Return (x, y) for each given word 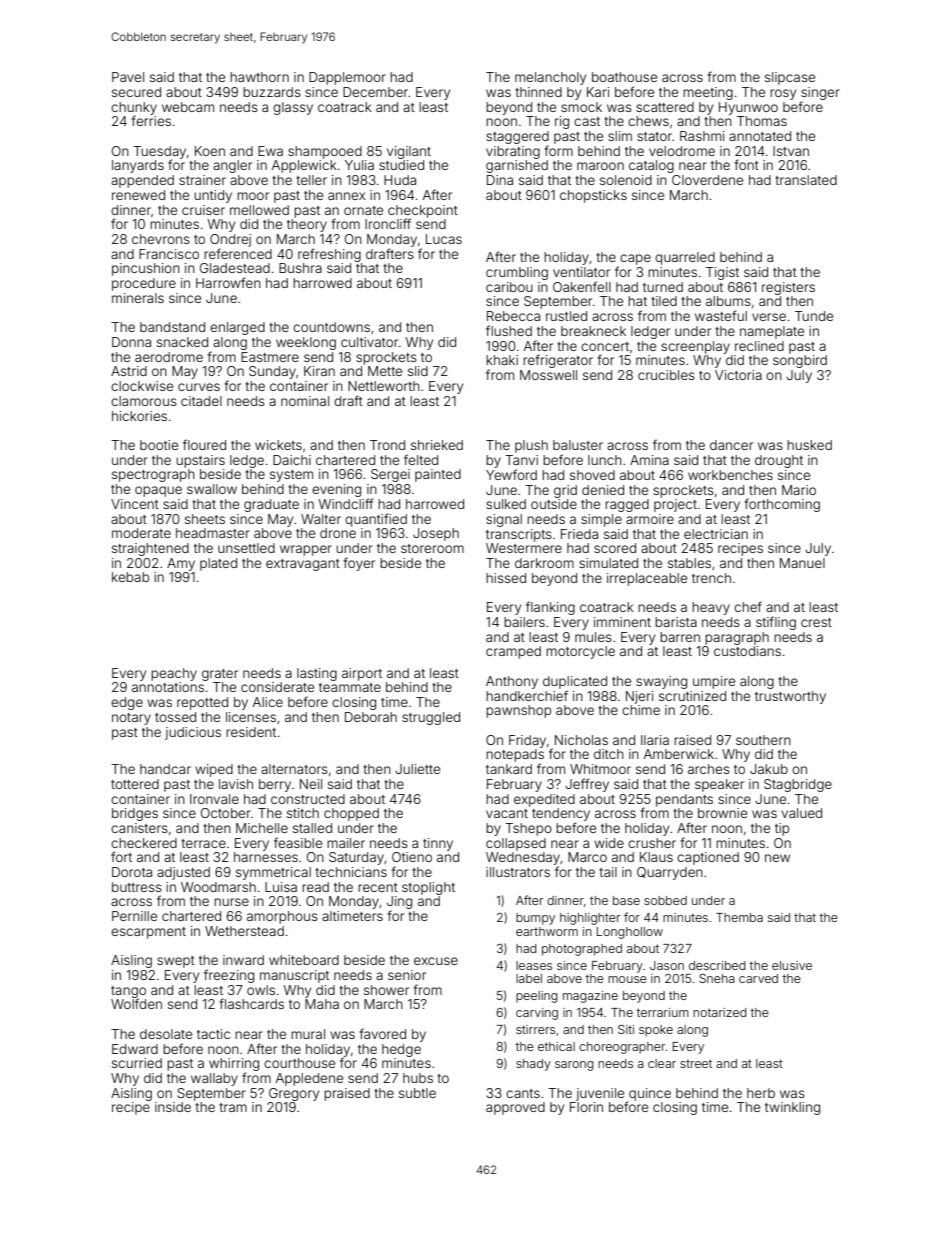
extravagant (303, 565)
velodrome (682, 151)
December (375, 92)
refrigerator (558, 361)
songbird (800, 361)
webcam (188, 107)
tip (782, 829)
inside (173, 1107)
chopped (351, 814)
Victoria (738, 375)
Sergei (390, 475)
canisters (139, 828)
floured (204, 444)
